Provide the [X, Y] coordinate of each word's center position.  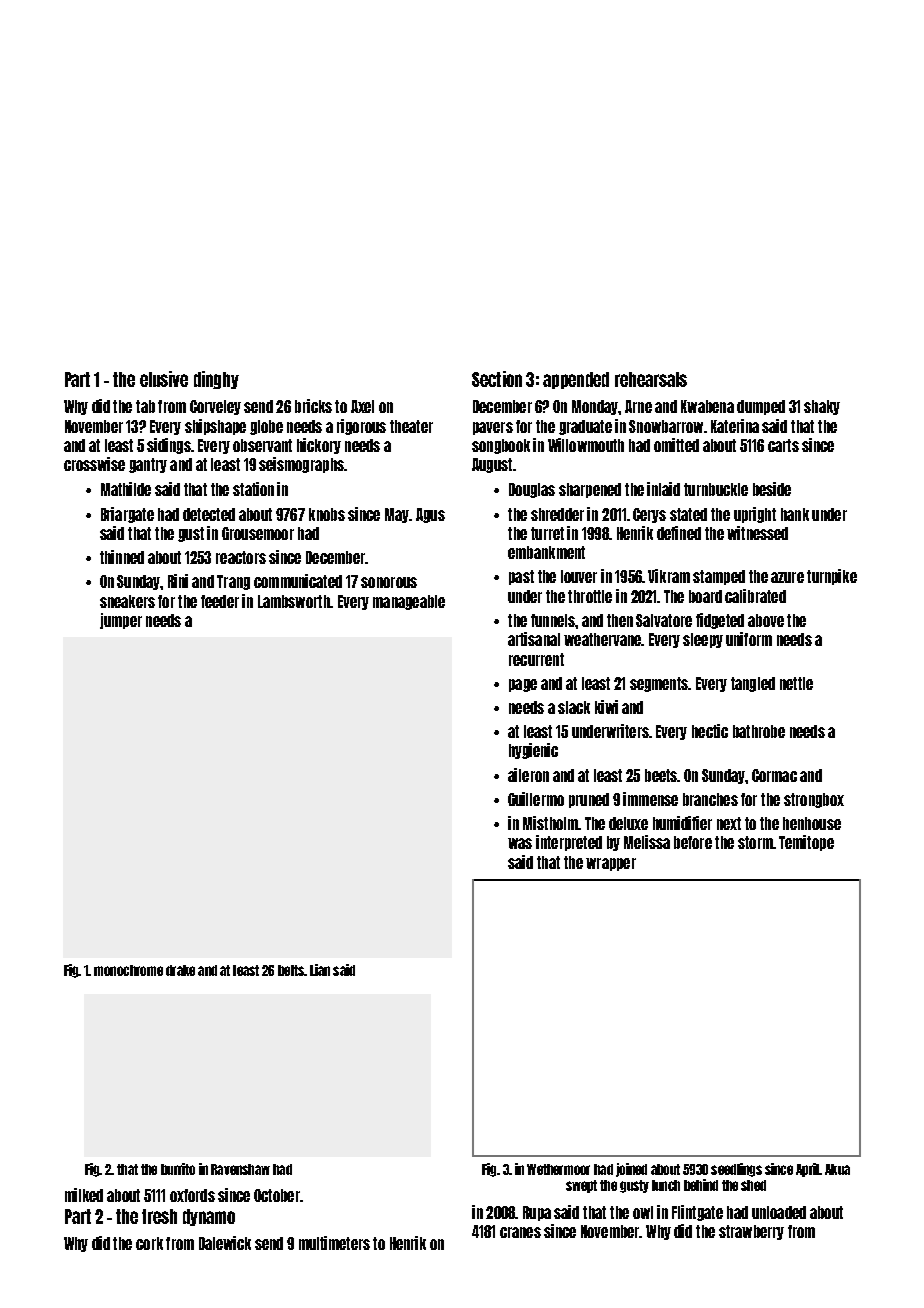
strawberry [751, 1232]
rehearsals [651, 379]
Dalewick [225, 1243]
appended [576, 380]
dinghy [216, 380]
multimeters [334, 1243]
